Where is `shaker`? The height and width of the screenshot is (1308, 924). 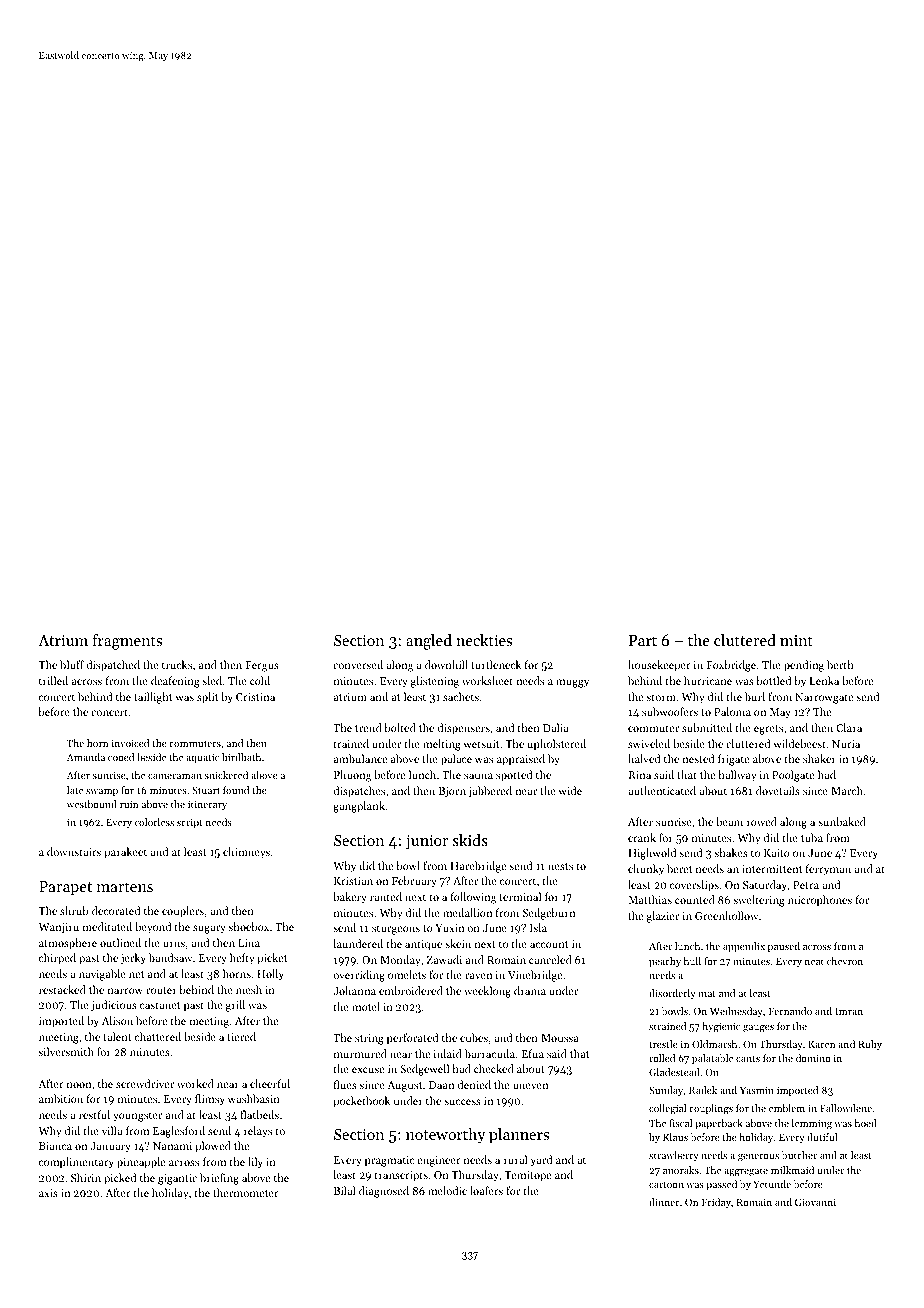 shaker is located at coordinates (819, 758).
